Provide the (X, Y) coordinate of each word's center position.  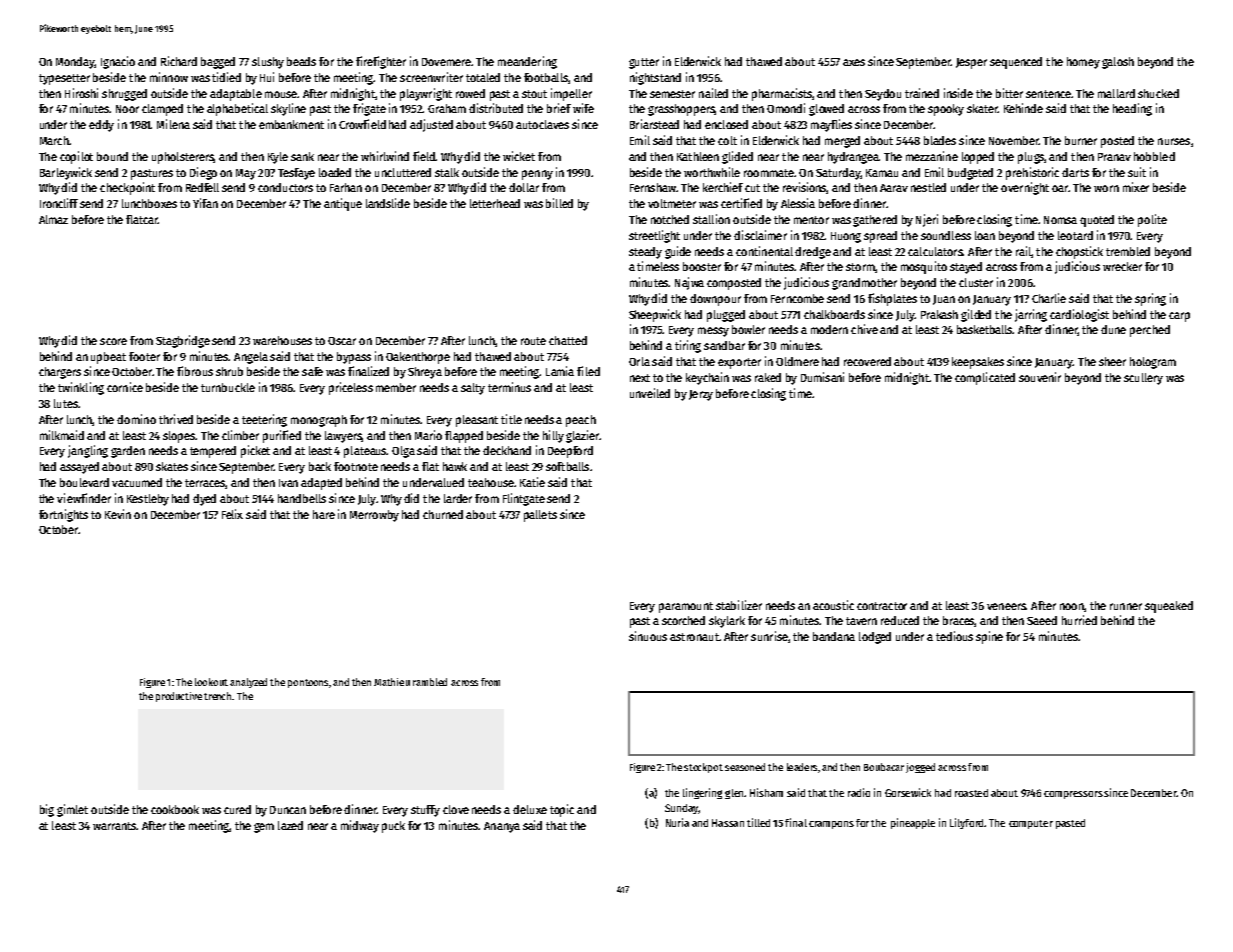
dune (1113, 329)
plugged (726, 316)
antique (343, 204)
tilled (758, 822)
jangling (88, 451)
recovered (867, 361)
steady (645, 253)
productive (179, 697)
